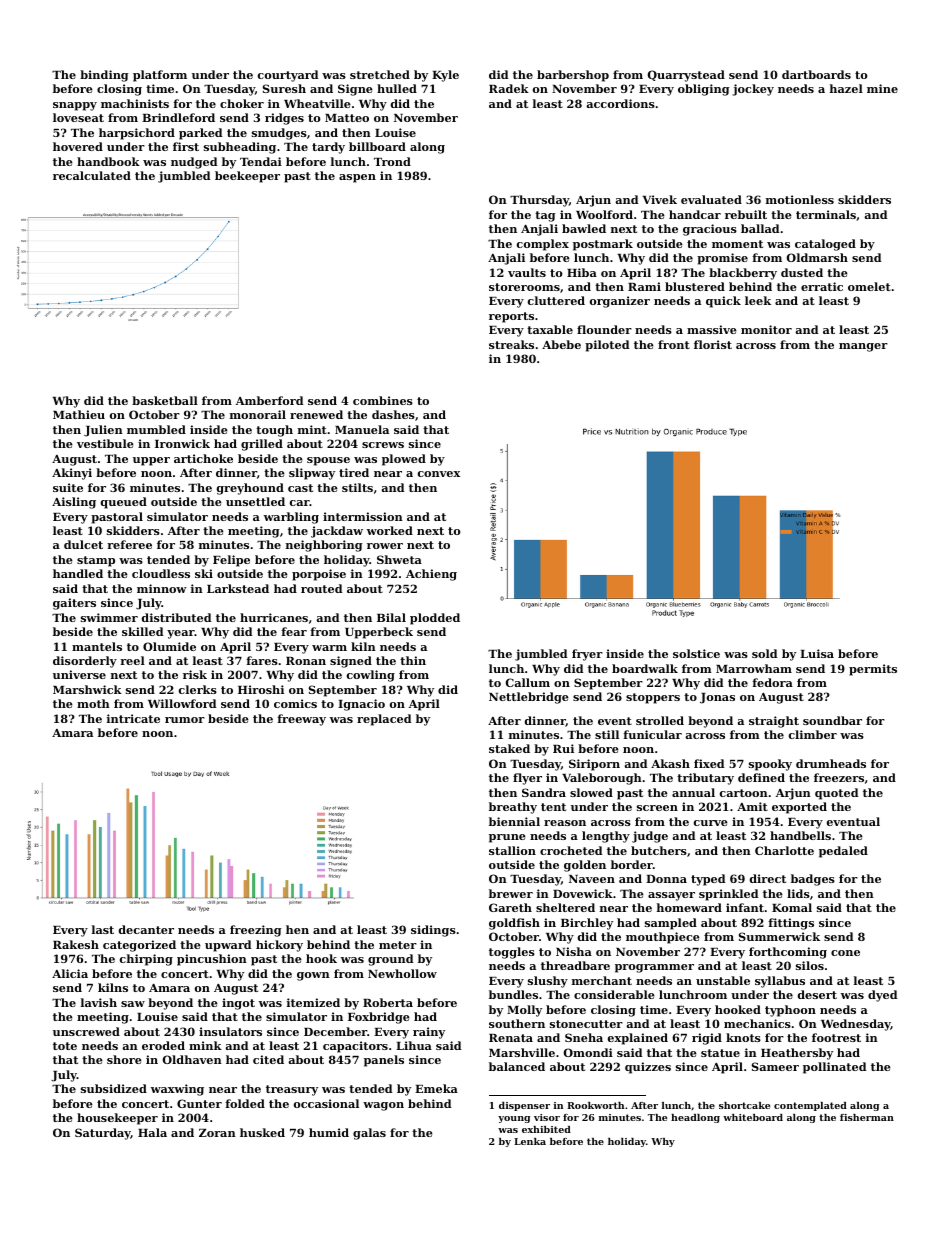 The width and height of the document is (952, 1233). Describe the element at coordinates (607, 734) in the document. I see `still` at that location.
